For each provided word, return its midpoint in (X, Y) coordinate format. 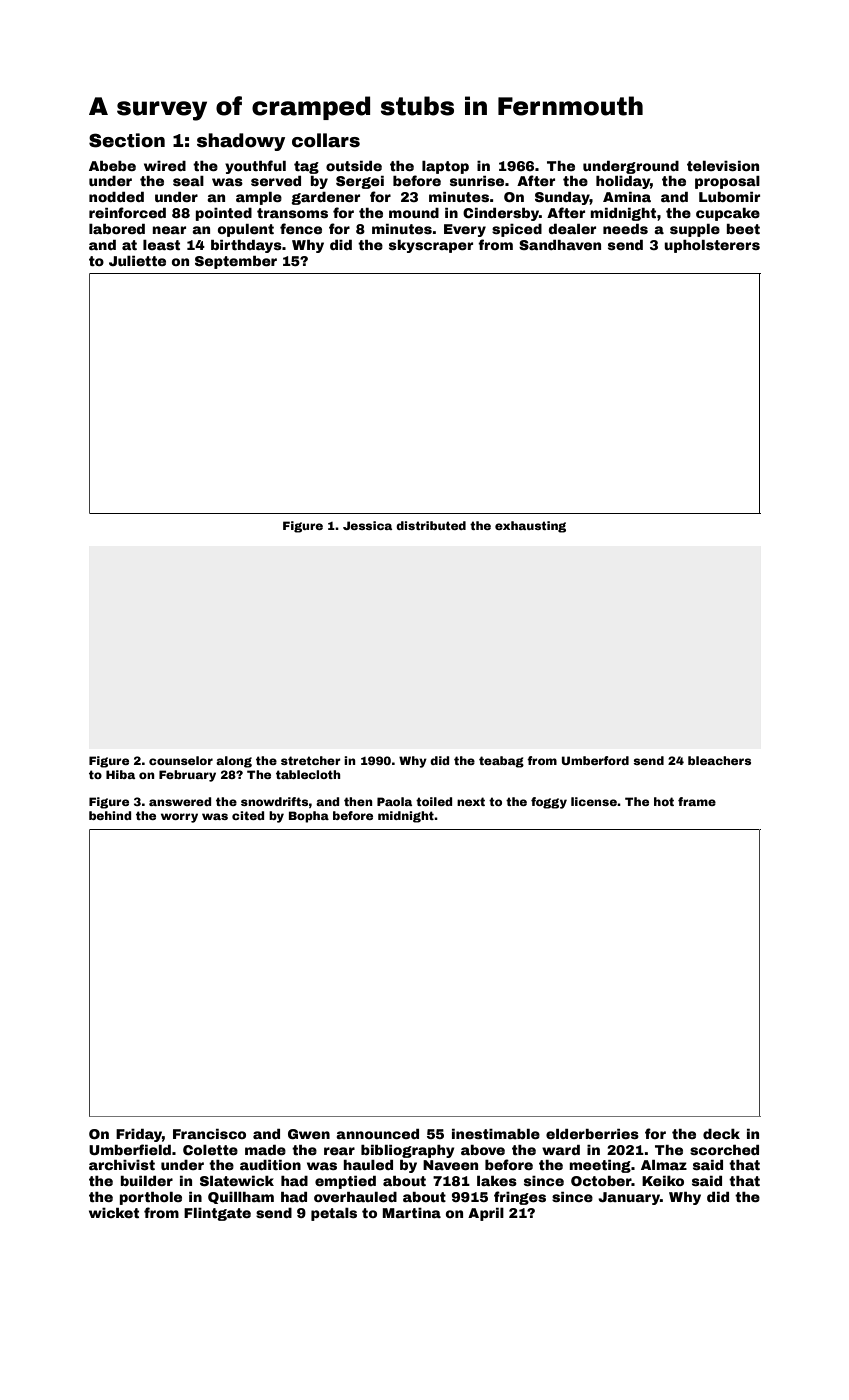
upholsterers (712, 246)
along (234, 762)
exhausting (530, 527)
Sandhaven (560, 245)
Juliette (137, 261)
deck (721, 1134)
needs (625, 229)
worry (179, 818)
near (169, 230)
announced (377, 1134)
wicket (114, 1213)
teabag (501, 762)
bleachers (719, 760)
